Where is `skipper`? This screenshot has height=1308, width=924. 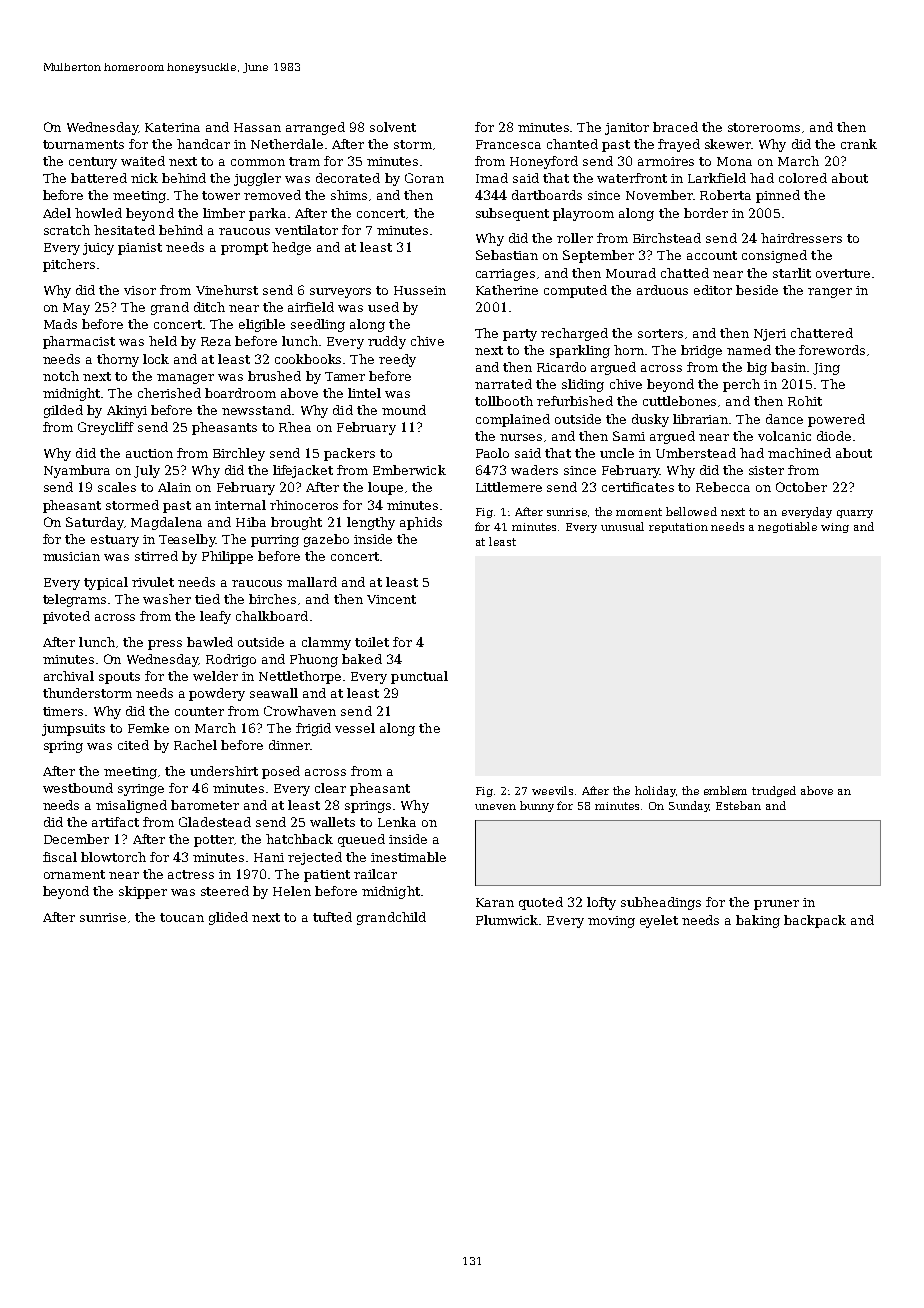 skipper is located at coordinates (143, 892).
